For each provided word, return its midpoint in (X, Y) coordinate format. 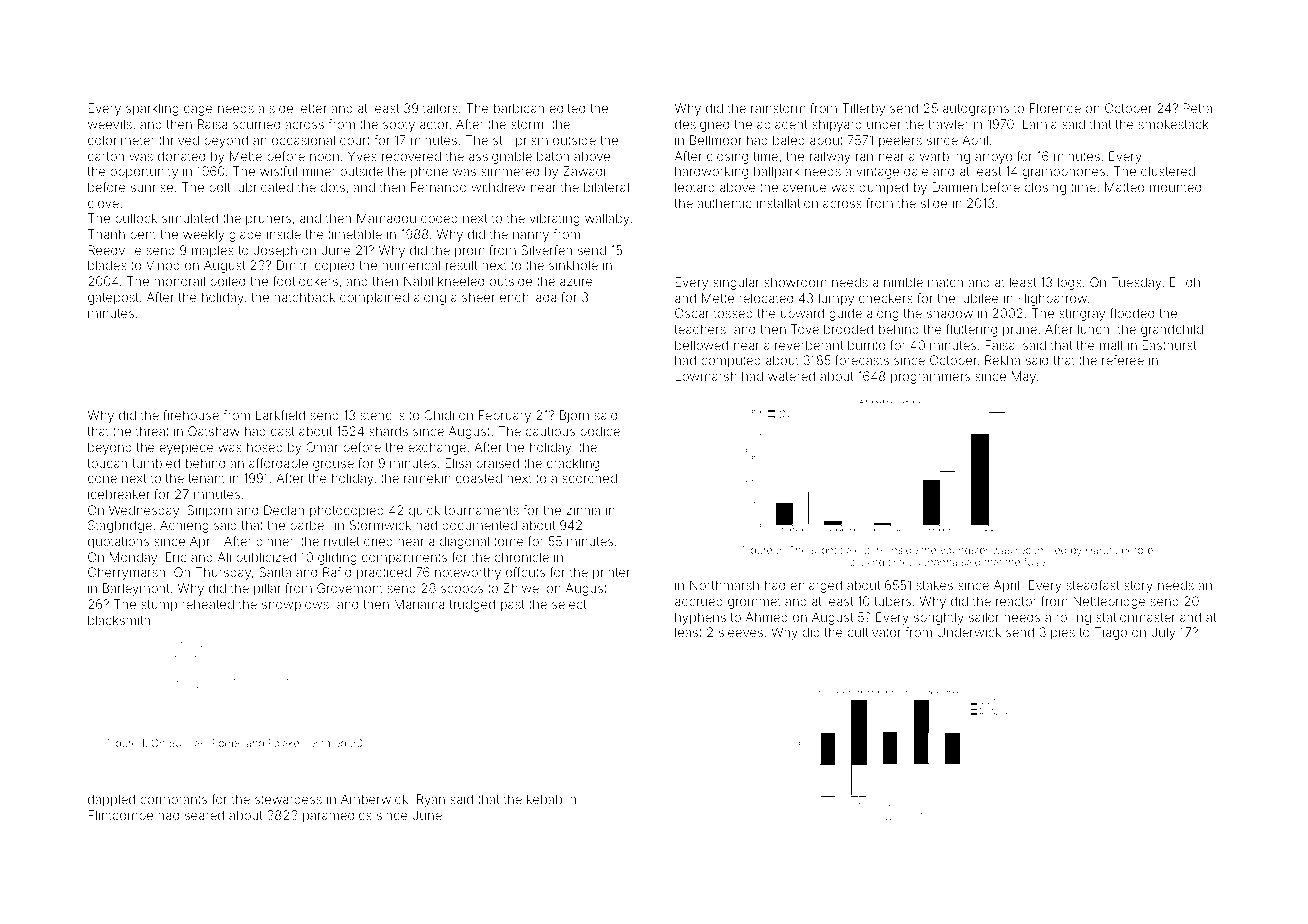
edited (567, 108)
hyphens (700, 618)
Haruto (1102, 550)
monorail (179, 281)
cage (198, 110)
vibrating (555, 219)
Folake (284, 743)
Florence (1055, 108)
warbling (945, 157)
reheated (208, 604)
